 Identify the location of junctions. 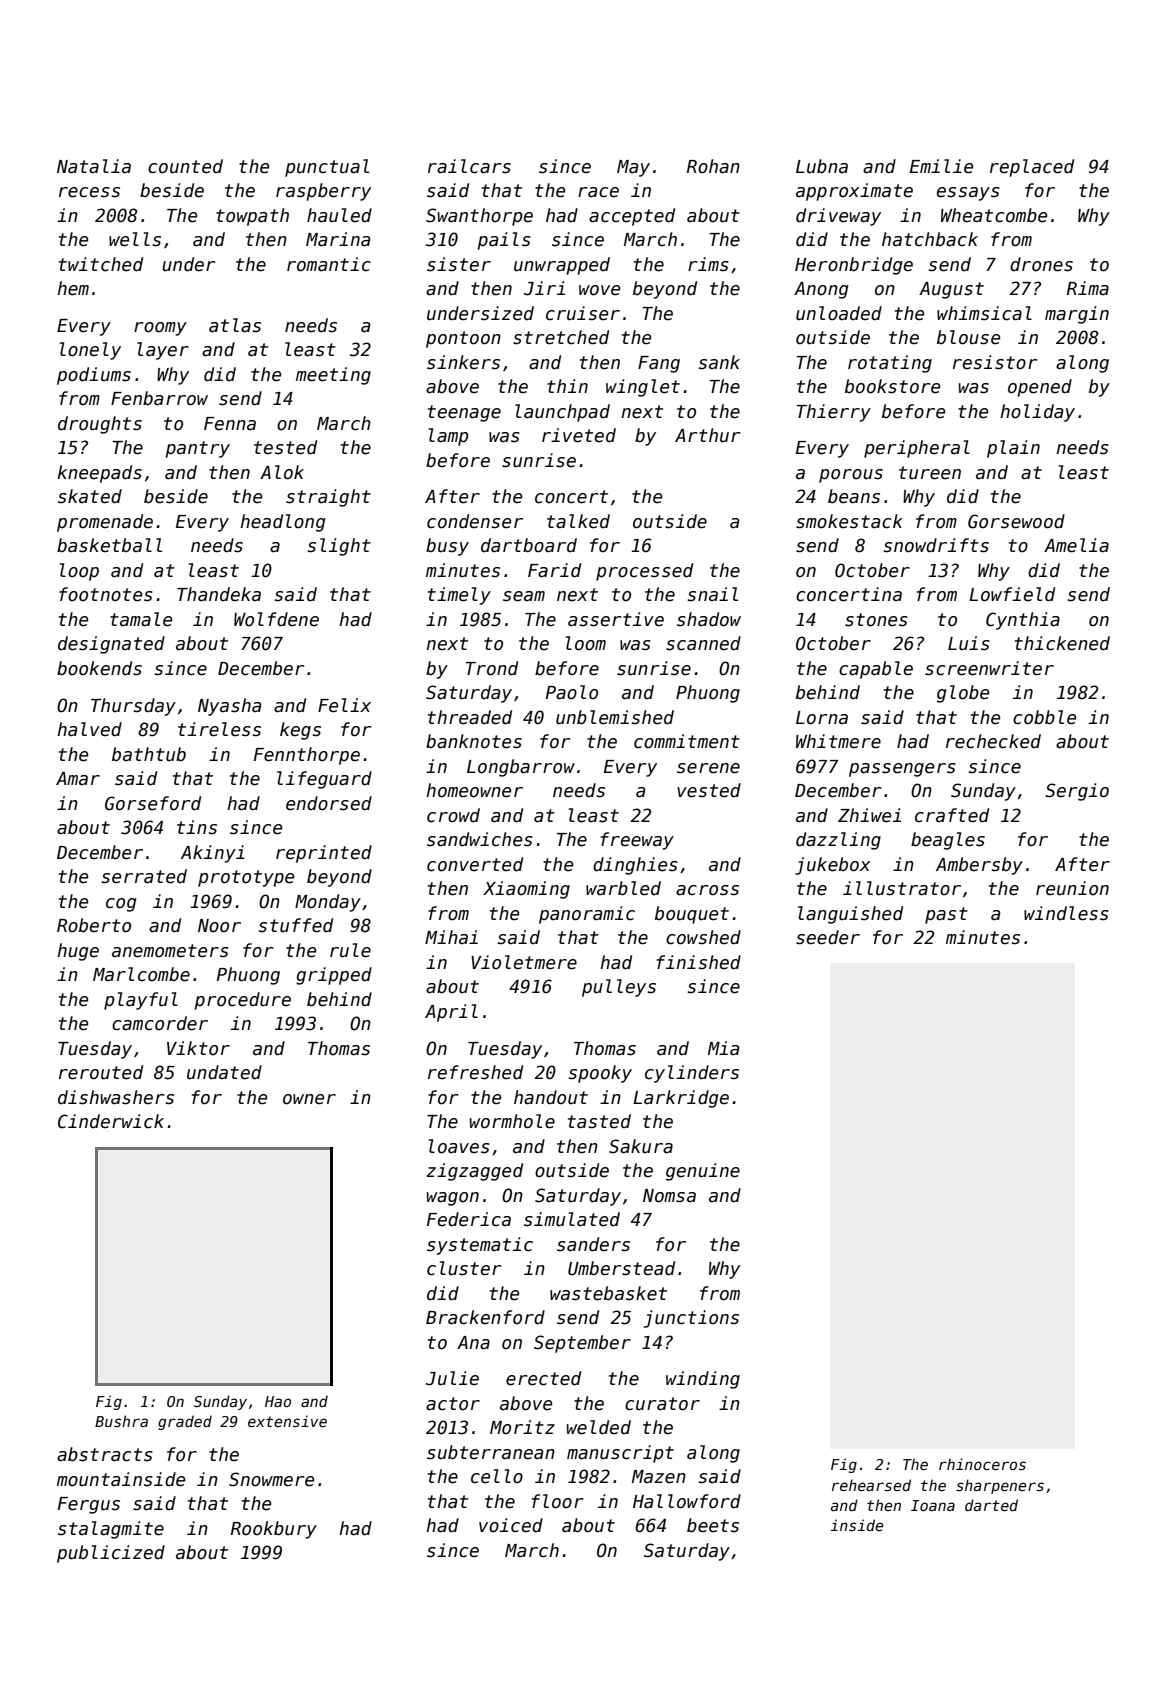
(691, 1319).
